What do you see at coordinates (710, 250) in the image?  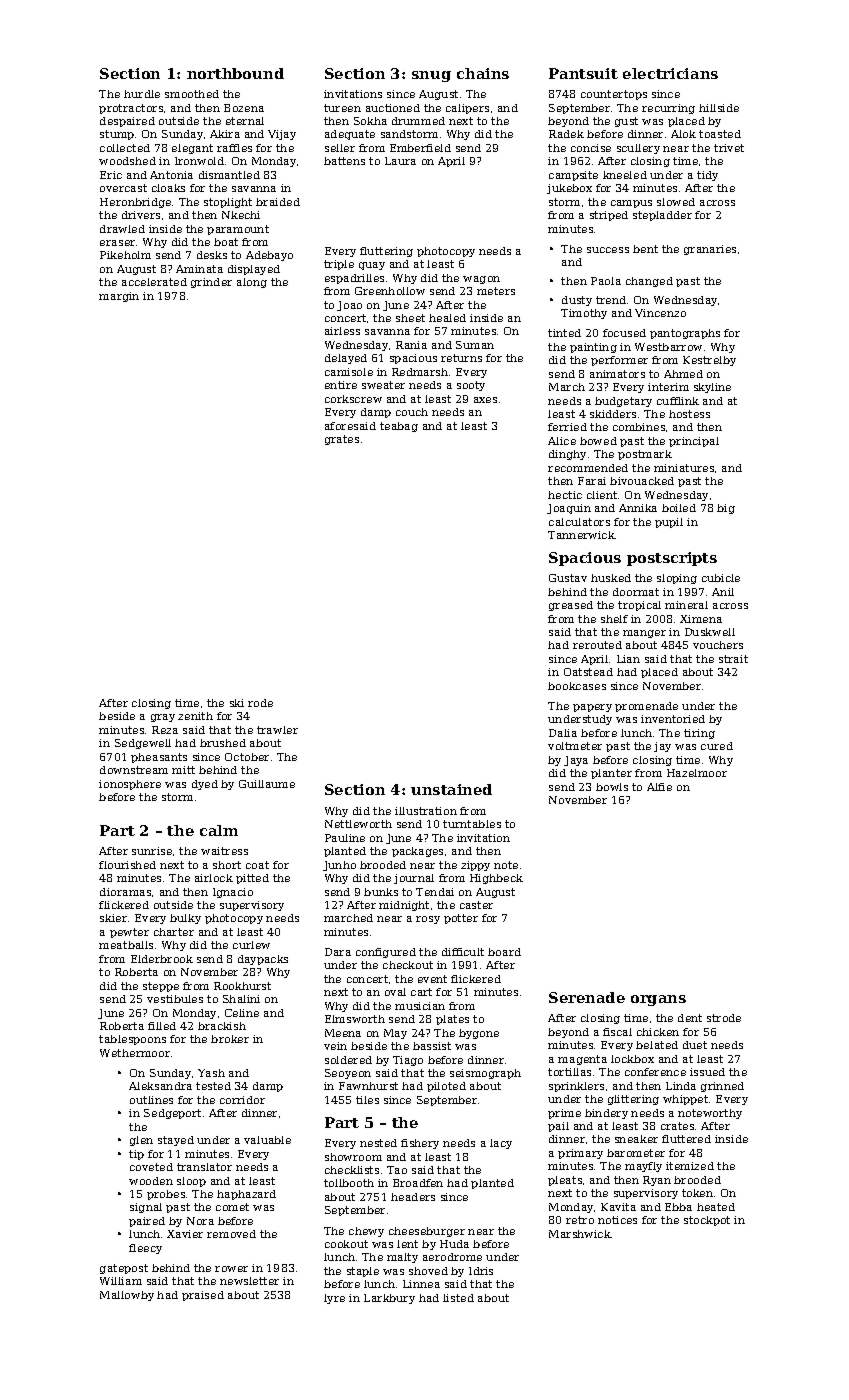 I see `granaries` at bounding box center [710, 250].
